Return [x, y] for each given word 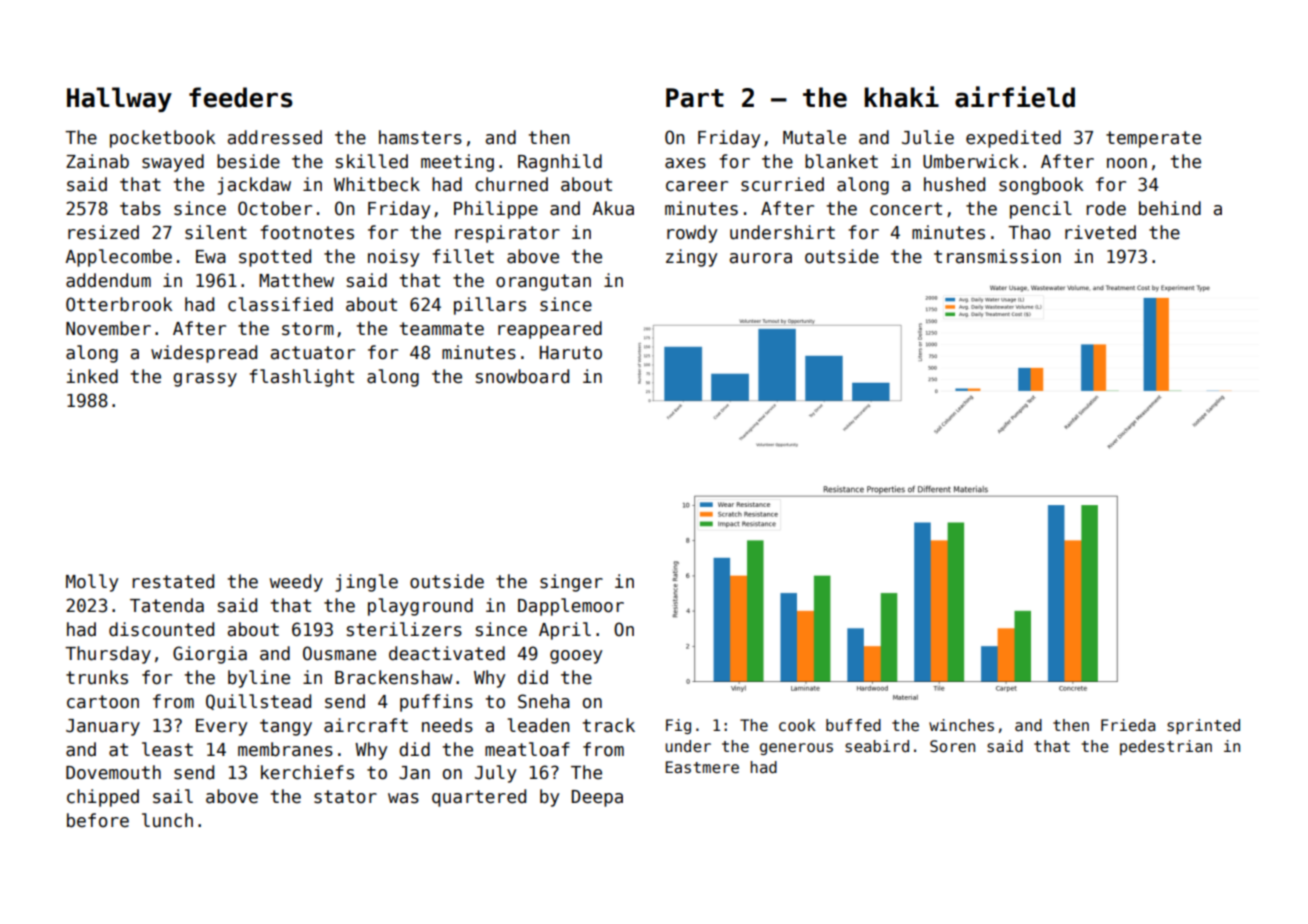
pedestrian [1166, 747]
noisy [393, 258]
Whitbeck [377, 184]
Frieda [1128, 725]
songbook [1041, 186]
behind [1170, 208]
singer [571, 583]
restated [173, 581]
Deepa [597, 798]
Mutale [814, 137]
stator [345, 797]
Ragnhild [560, 163]
